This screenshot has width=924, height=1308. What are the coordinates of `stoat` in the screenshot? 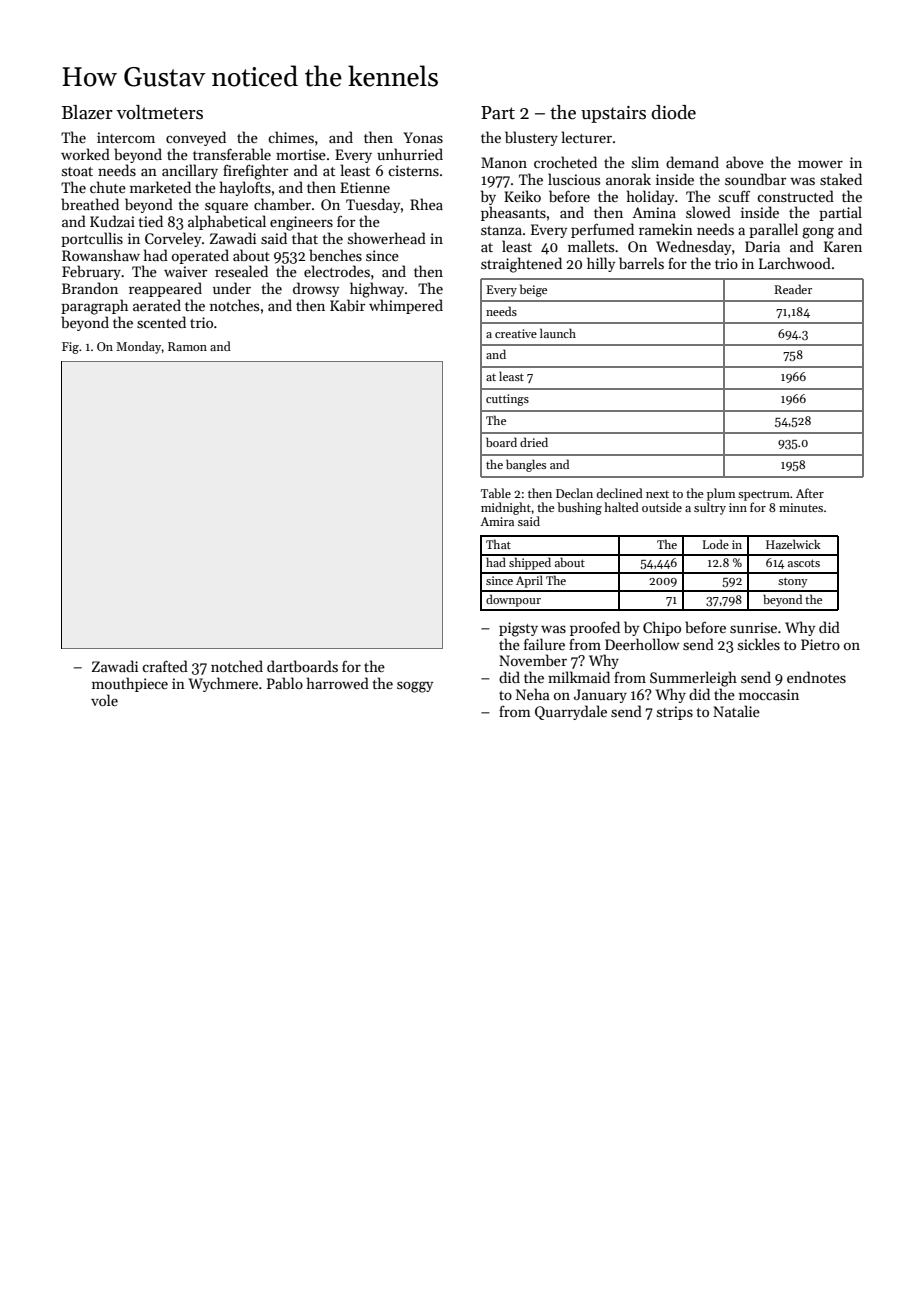 It's located at (77, 171).
